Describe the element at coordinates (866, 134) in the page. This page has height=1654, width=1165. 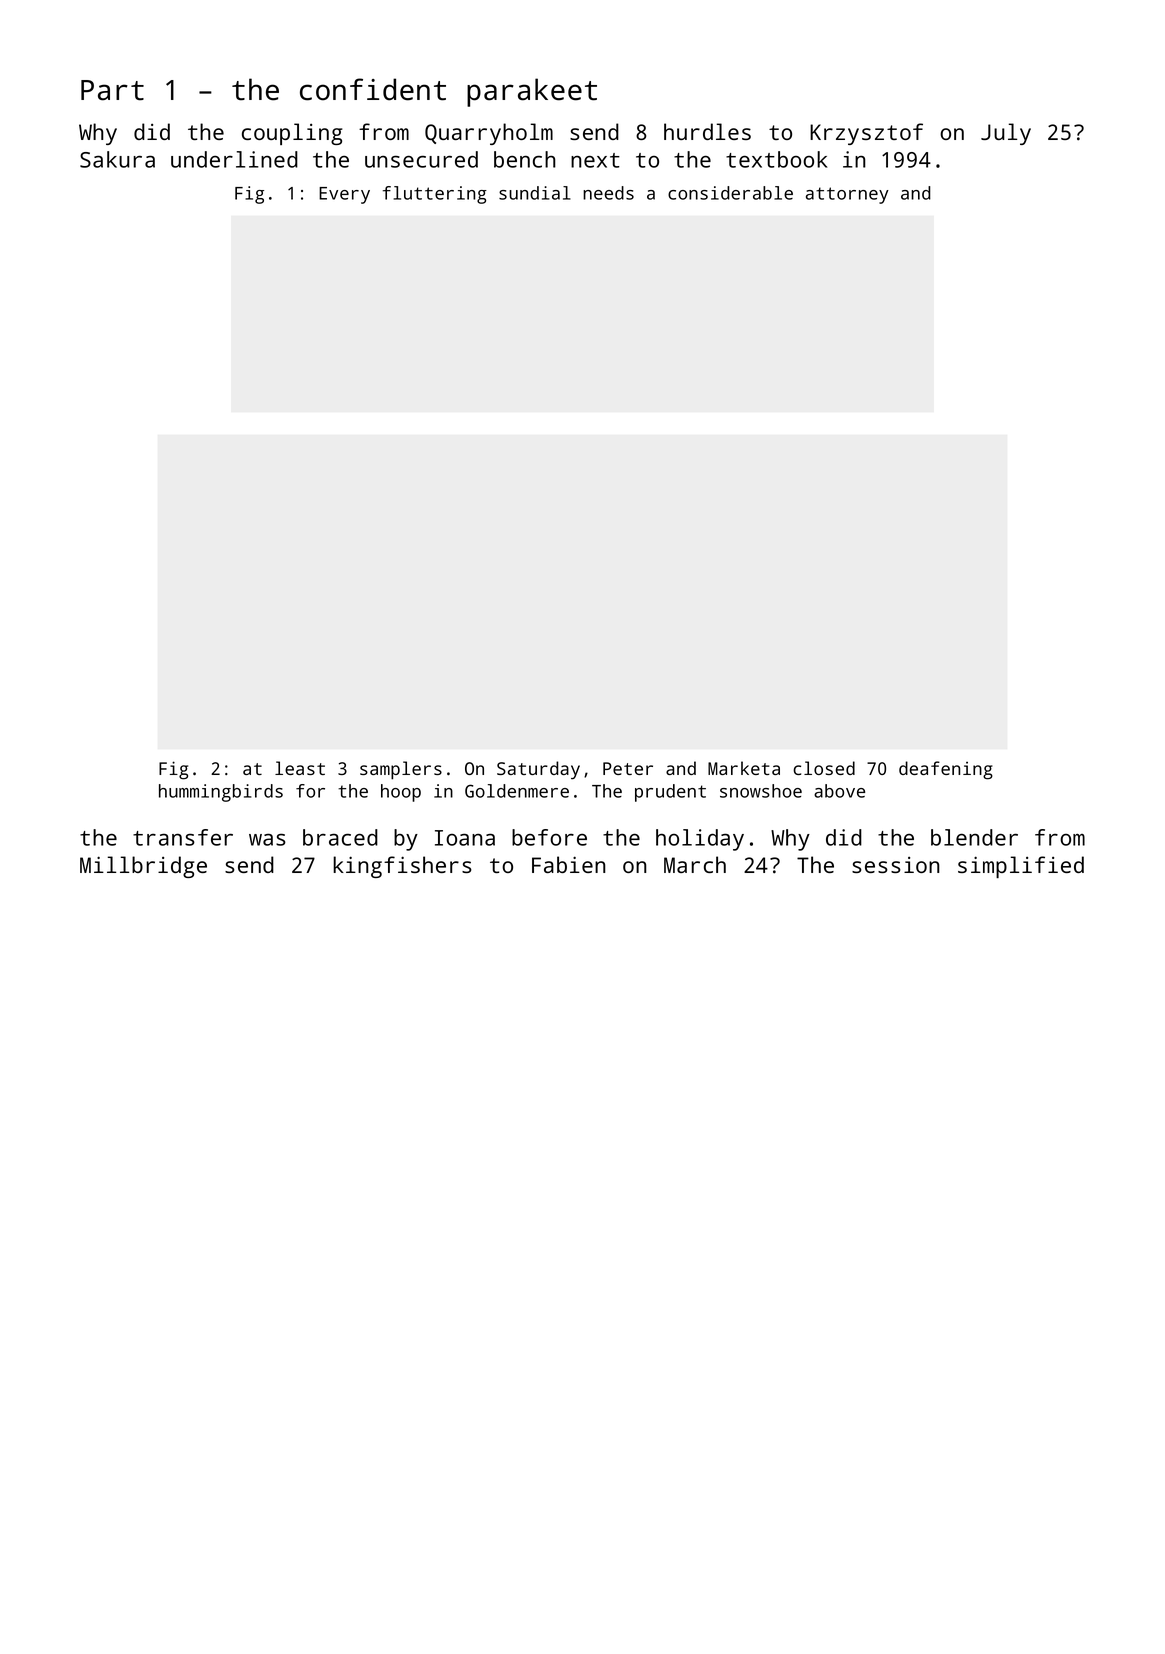
I see `Krzysztof` at that location.
